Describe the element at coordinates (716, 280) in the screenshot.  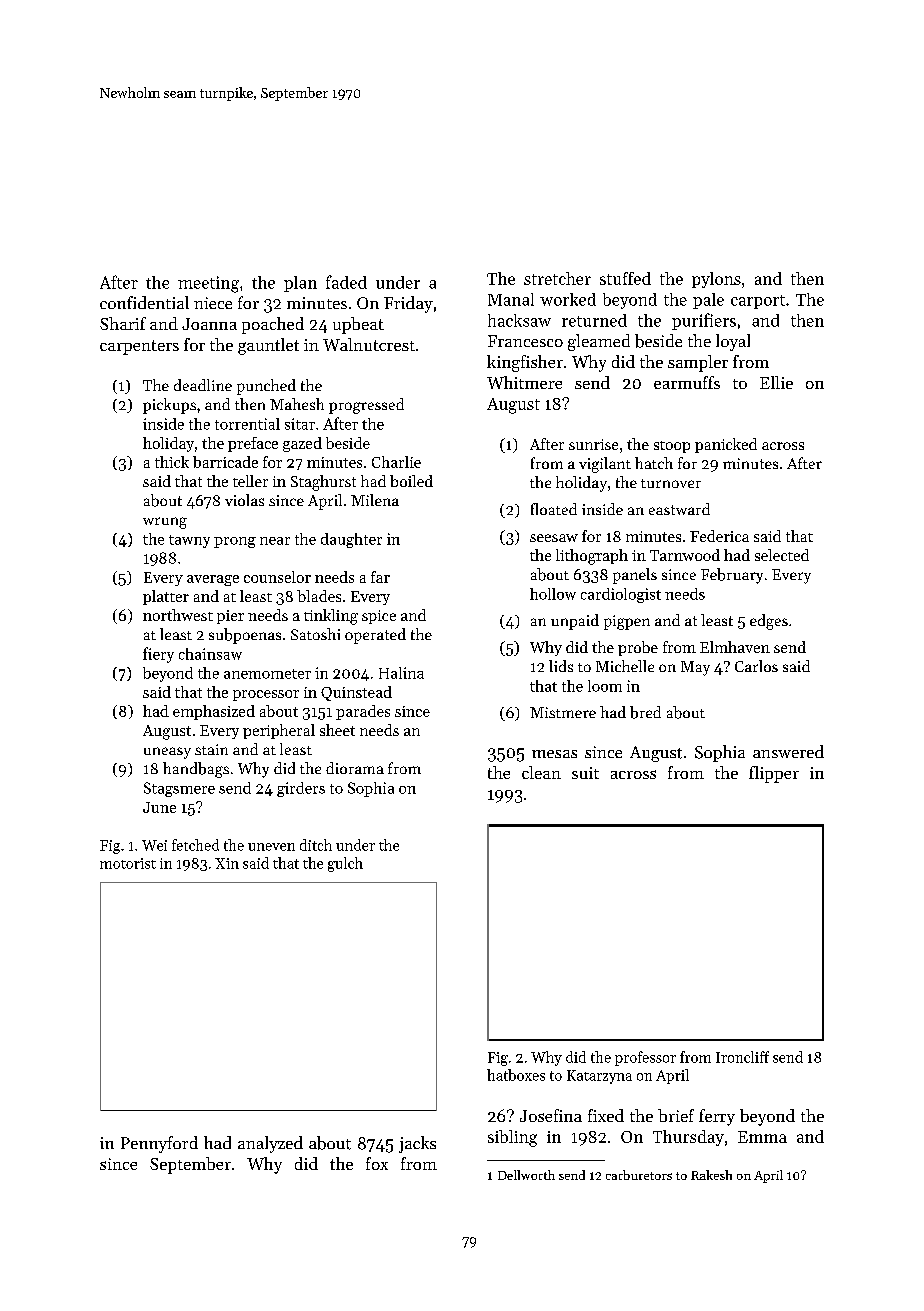
I see `pylons` at that location.
